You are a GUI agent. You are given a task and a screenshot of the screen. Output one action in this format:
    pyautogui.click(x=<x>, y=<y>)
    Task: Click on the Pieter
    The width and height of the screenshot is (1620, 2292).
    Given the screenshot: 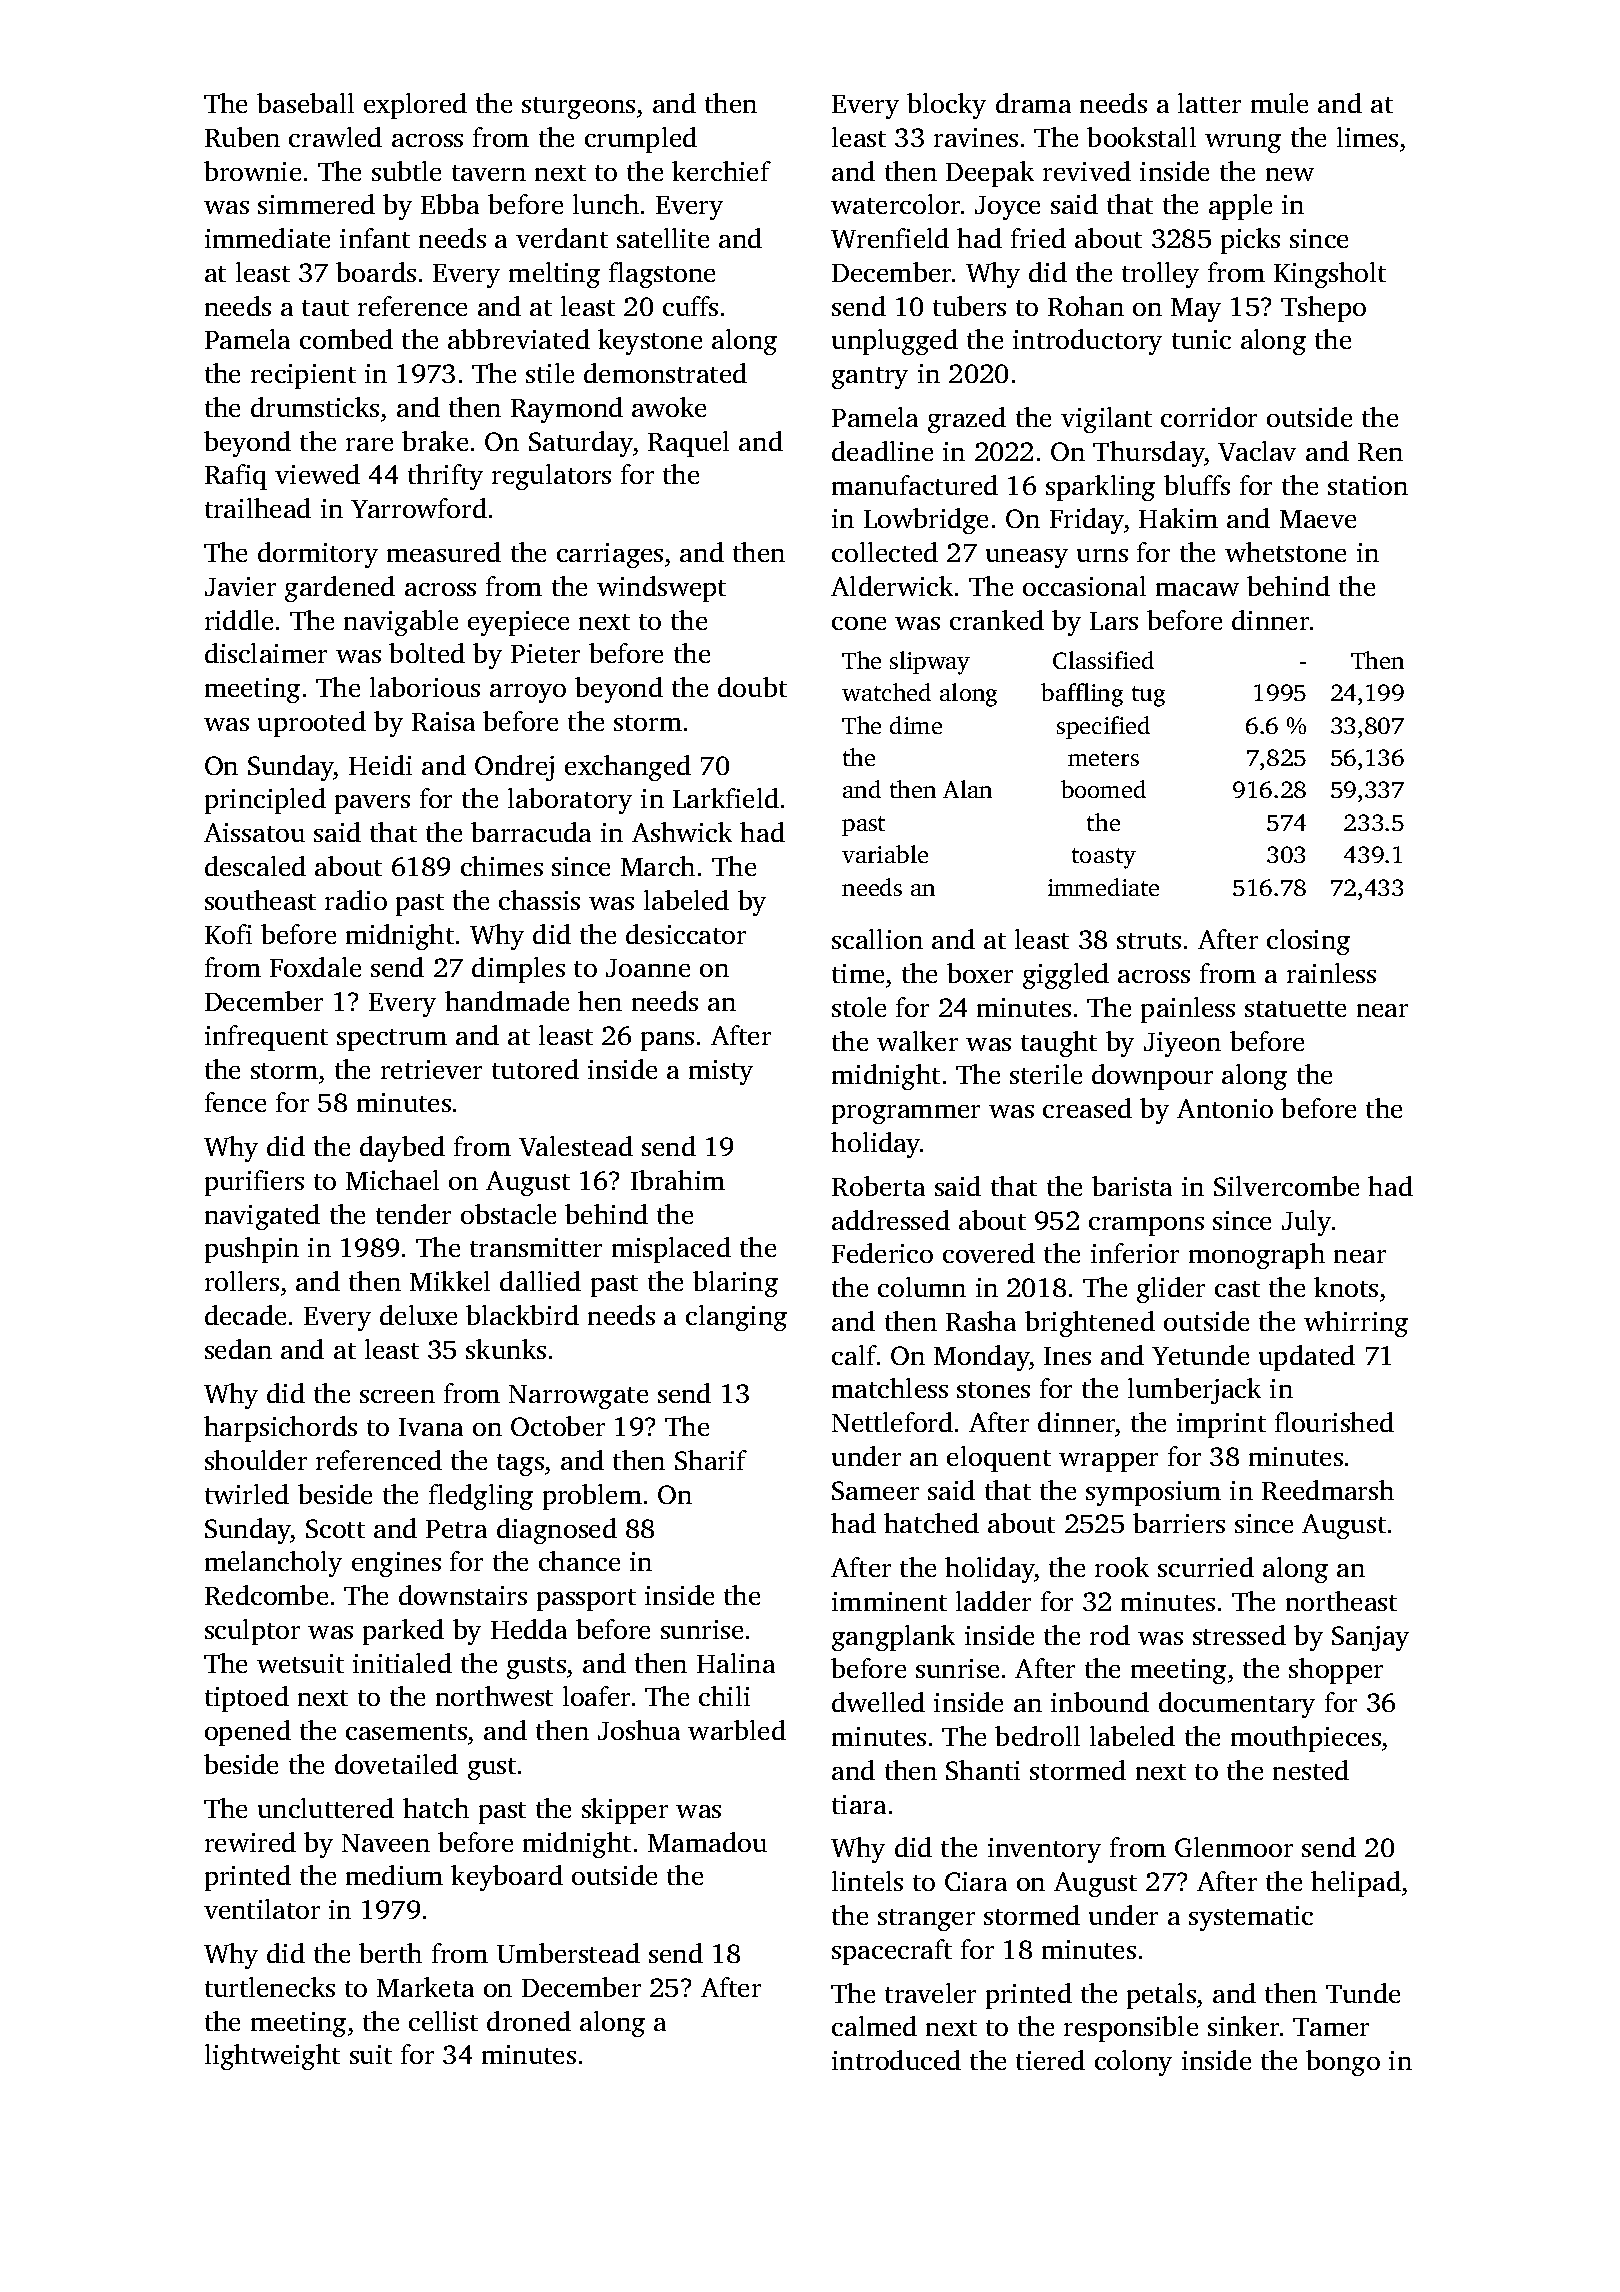 What is the action you would take?
    pyautogui.click(x=545, y=653)
